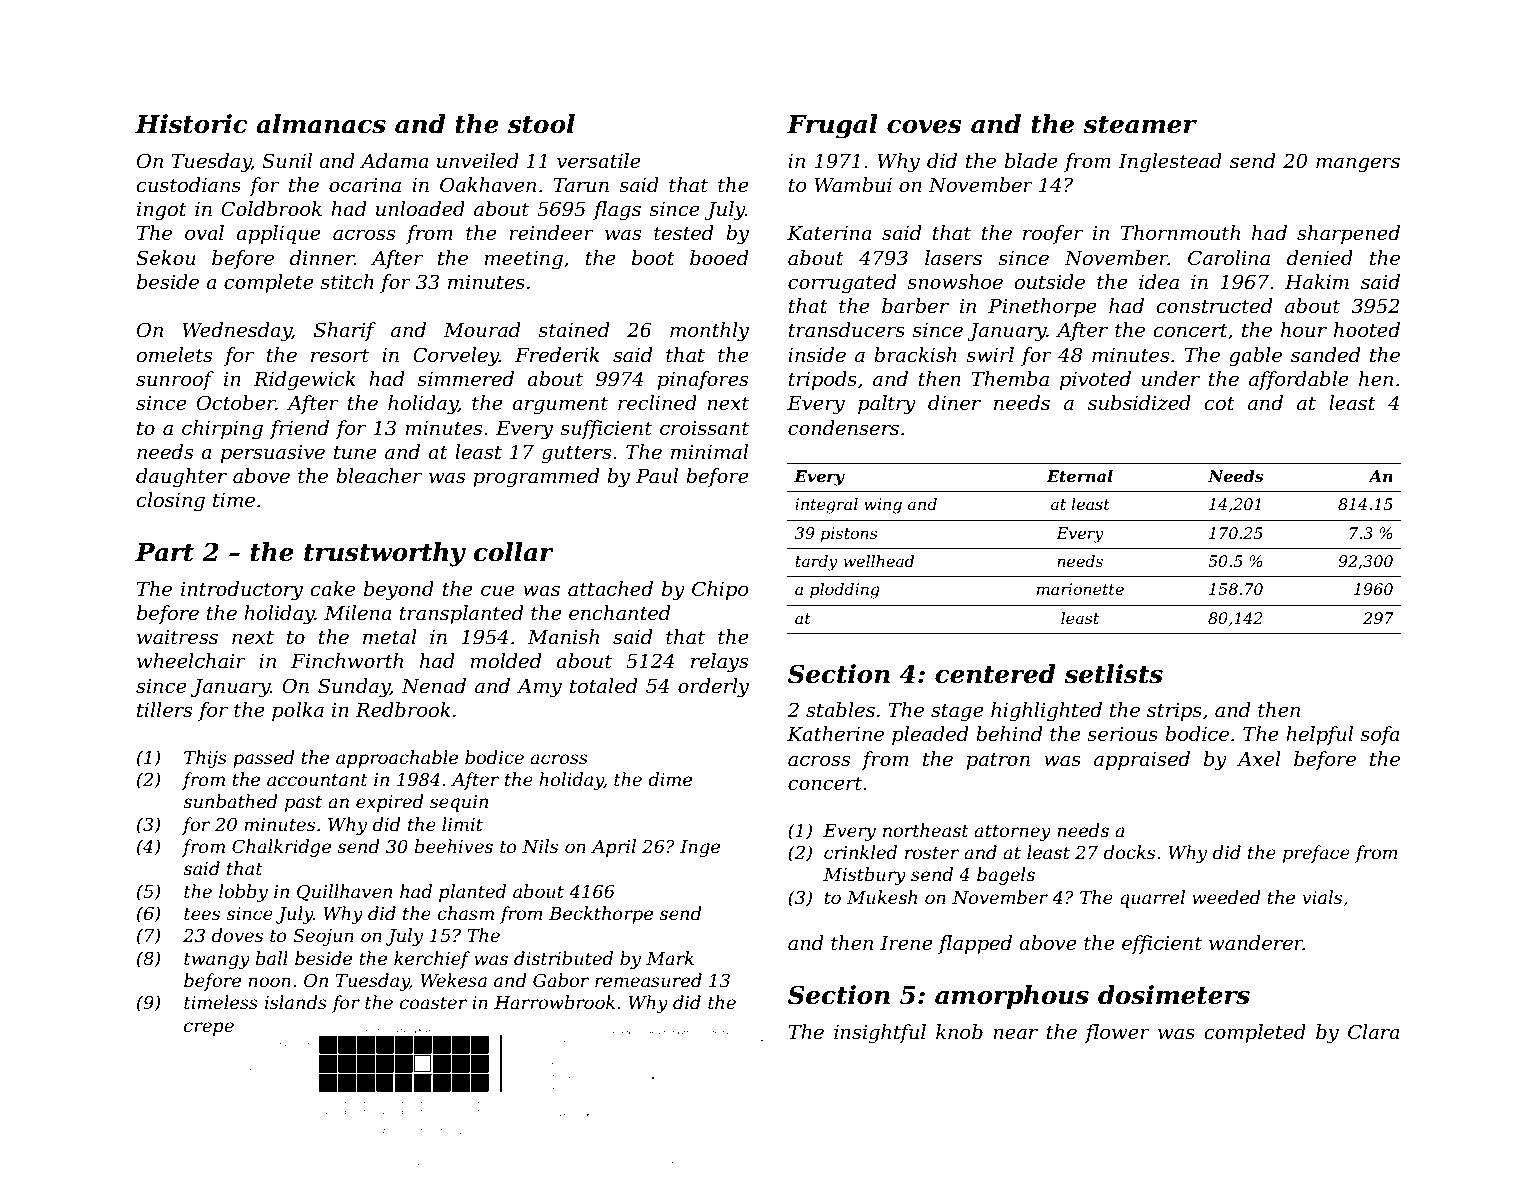 The height and width of the page is (1188, 1537). What do you see at coordinates (599, 161) in the page?
I see `versatile` at bounding box center [599, 161].
